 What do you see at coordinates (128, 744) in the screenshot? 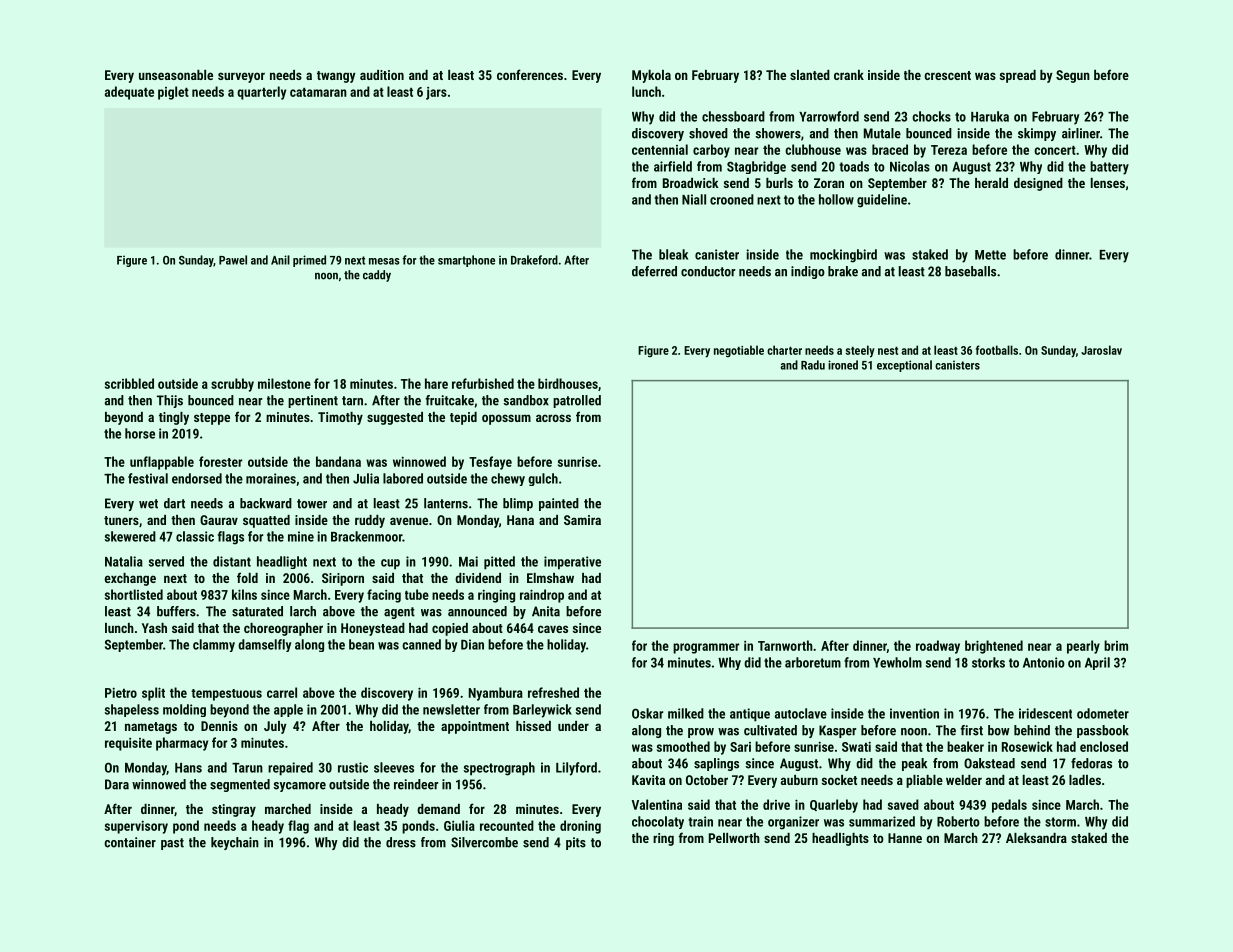
I see `requisite` at bounding box center [128, 744].
